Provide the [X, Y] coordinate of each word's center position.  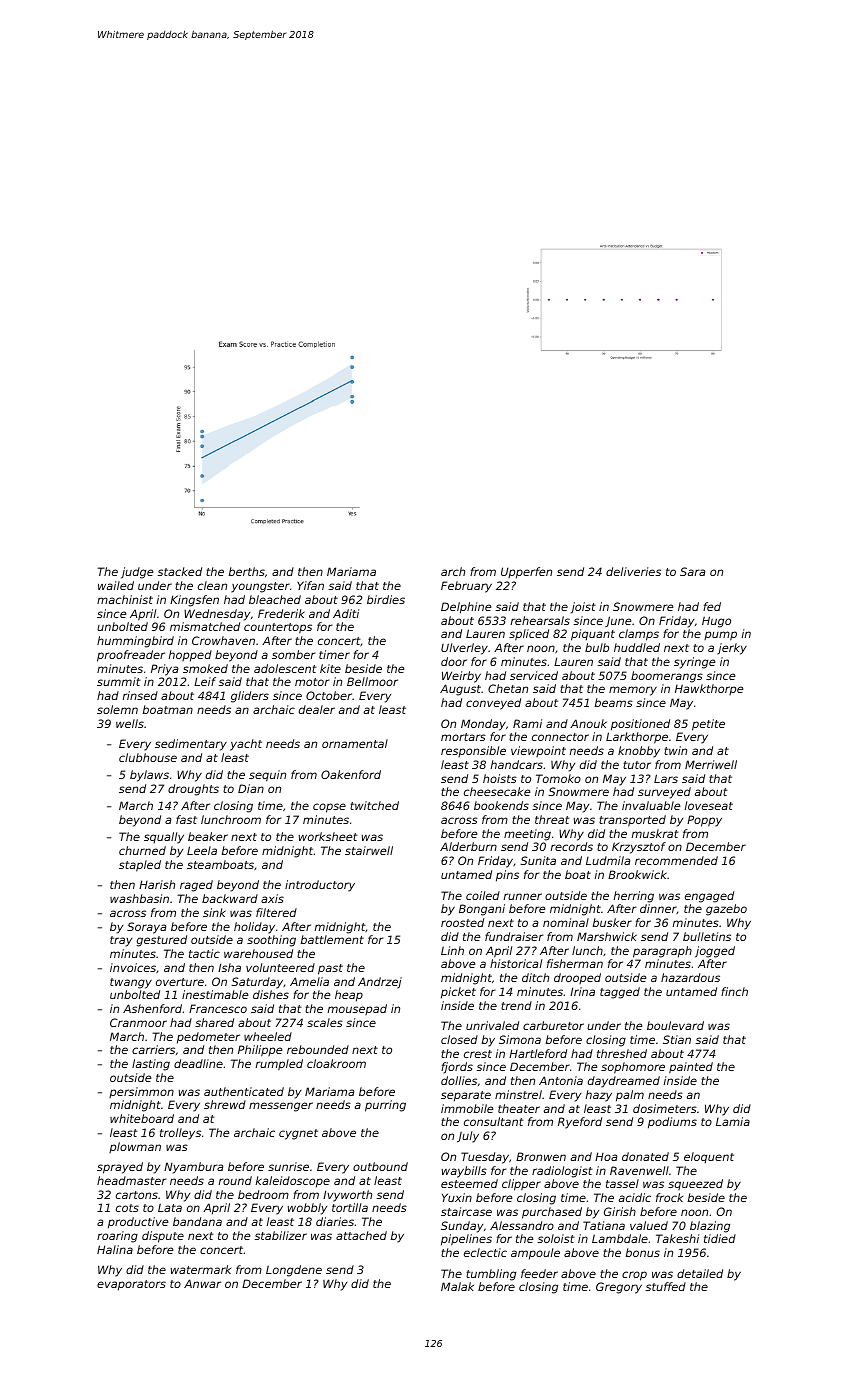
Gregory [619, 1288]
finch [734, 991]
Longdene [294, 1271]
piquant [593, 635]
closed [459, 1039]
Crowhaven [223, 640]
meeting [527, 835]
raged [196, 886]
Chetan [508, 688]
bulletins [707, 936]
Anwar [202, 1283]
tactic [204, 953]
